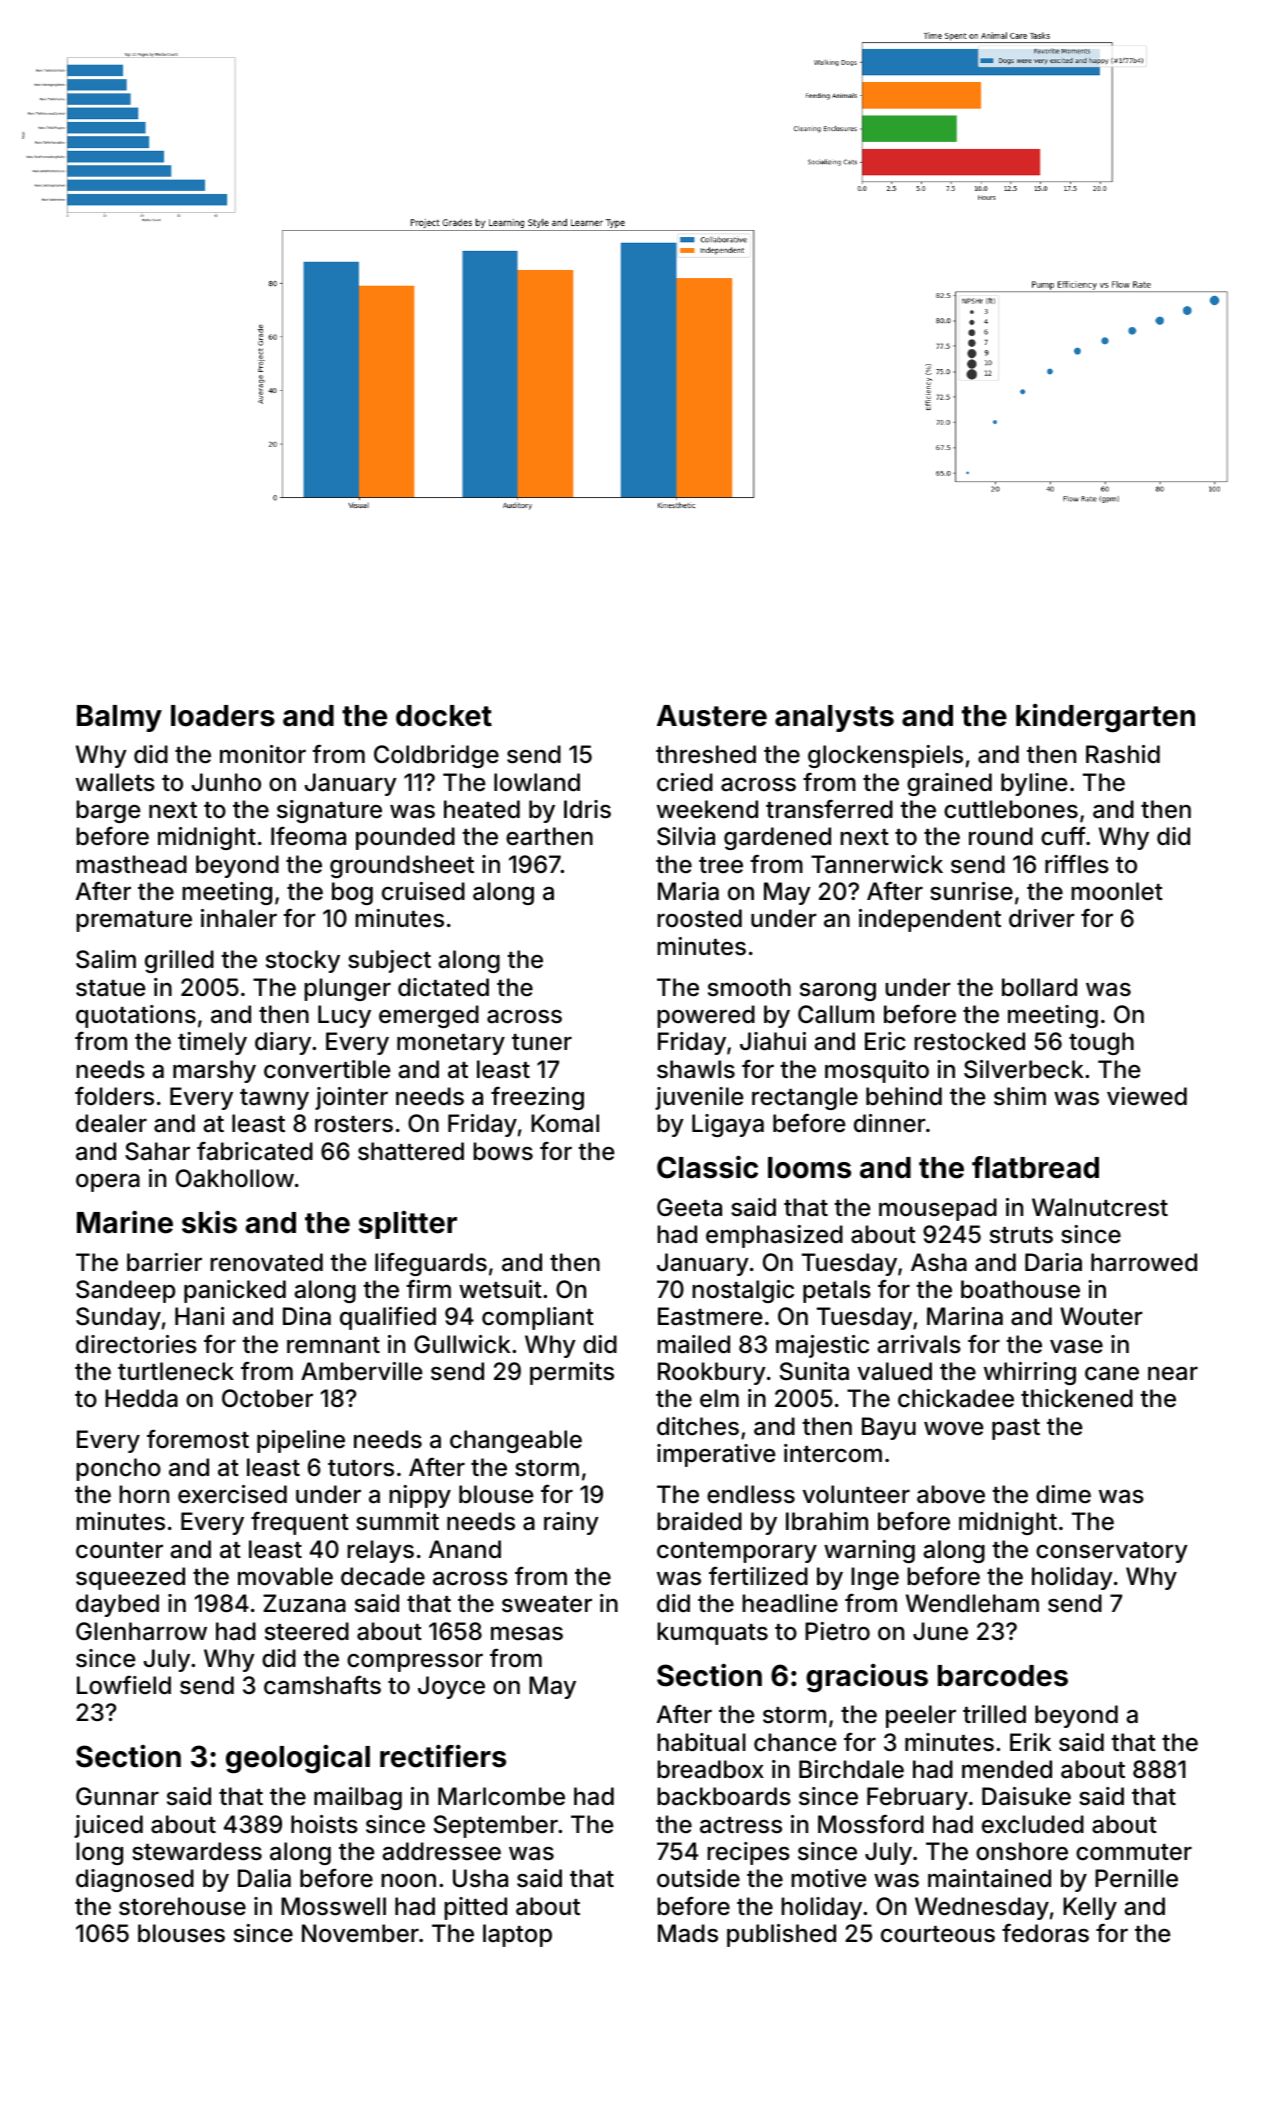  Describe the element at coordinates (465, 1549) in the screenshot. I see `Anand` at that location.
